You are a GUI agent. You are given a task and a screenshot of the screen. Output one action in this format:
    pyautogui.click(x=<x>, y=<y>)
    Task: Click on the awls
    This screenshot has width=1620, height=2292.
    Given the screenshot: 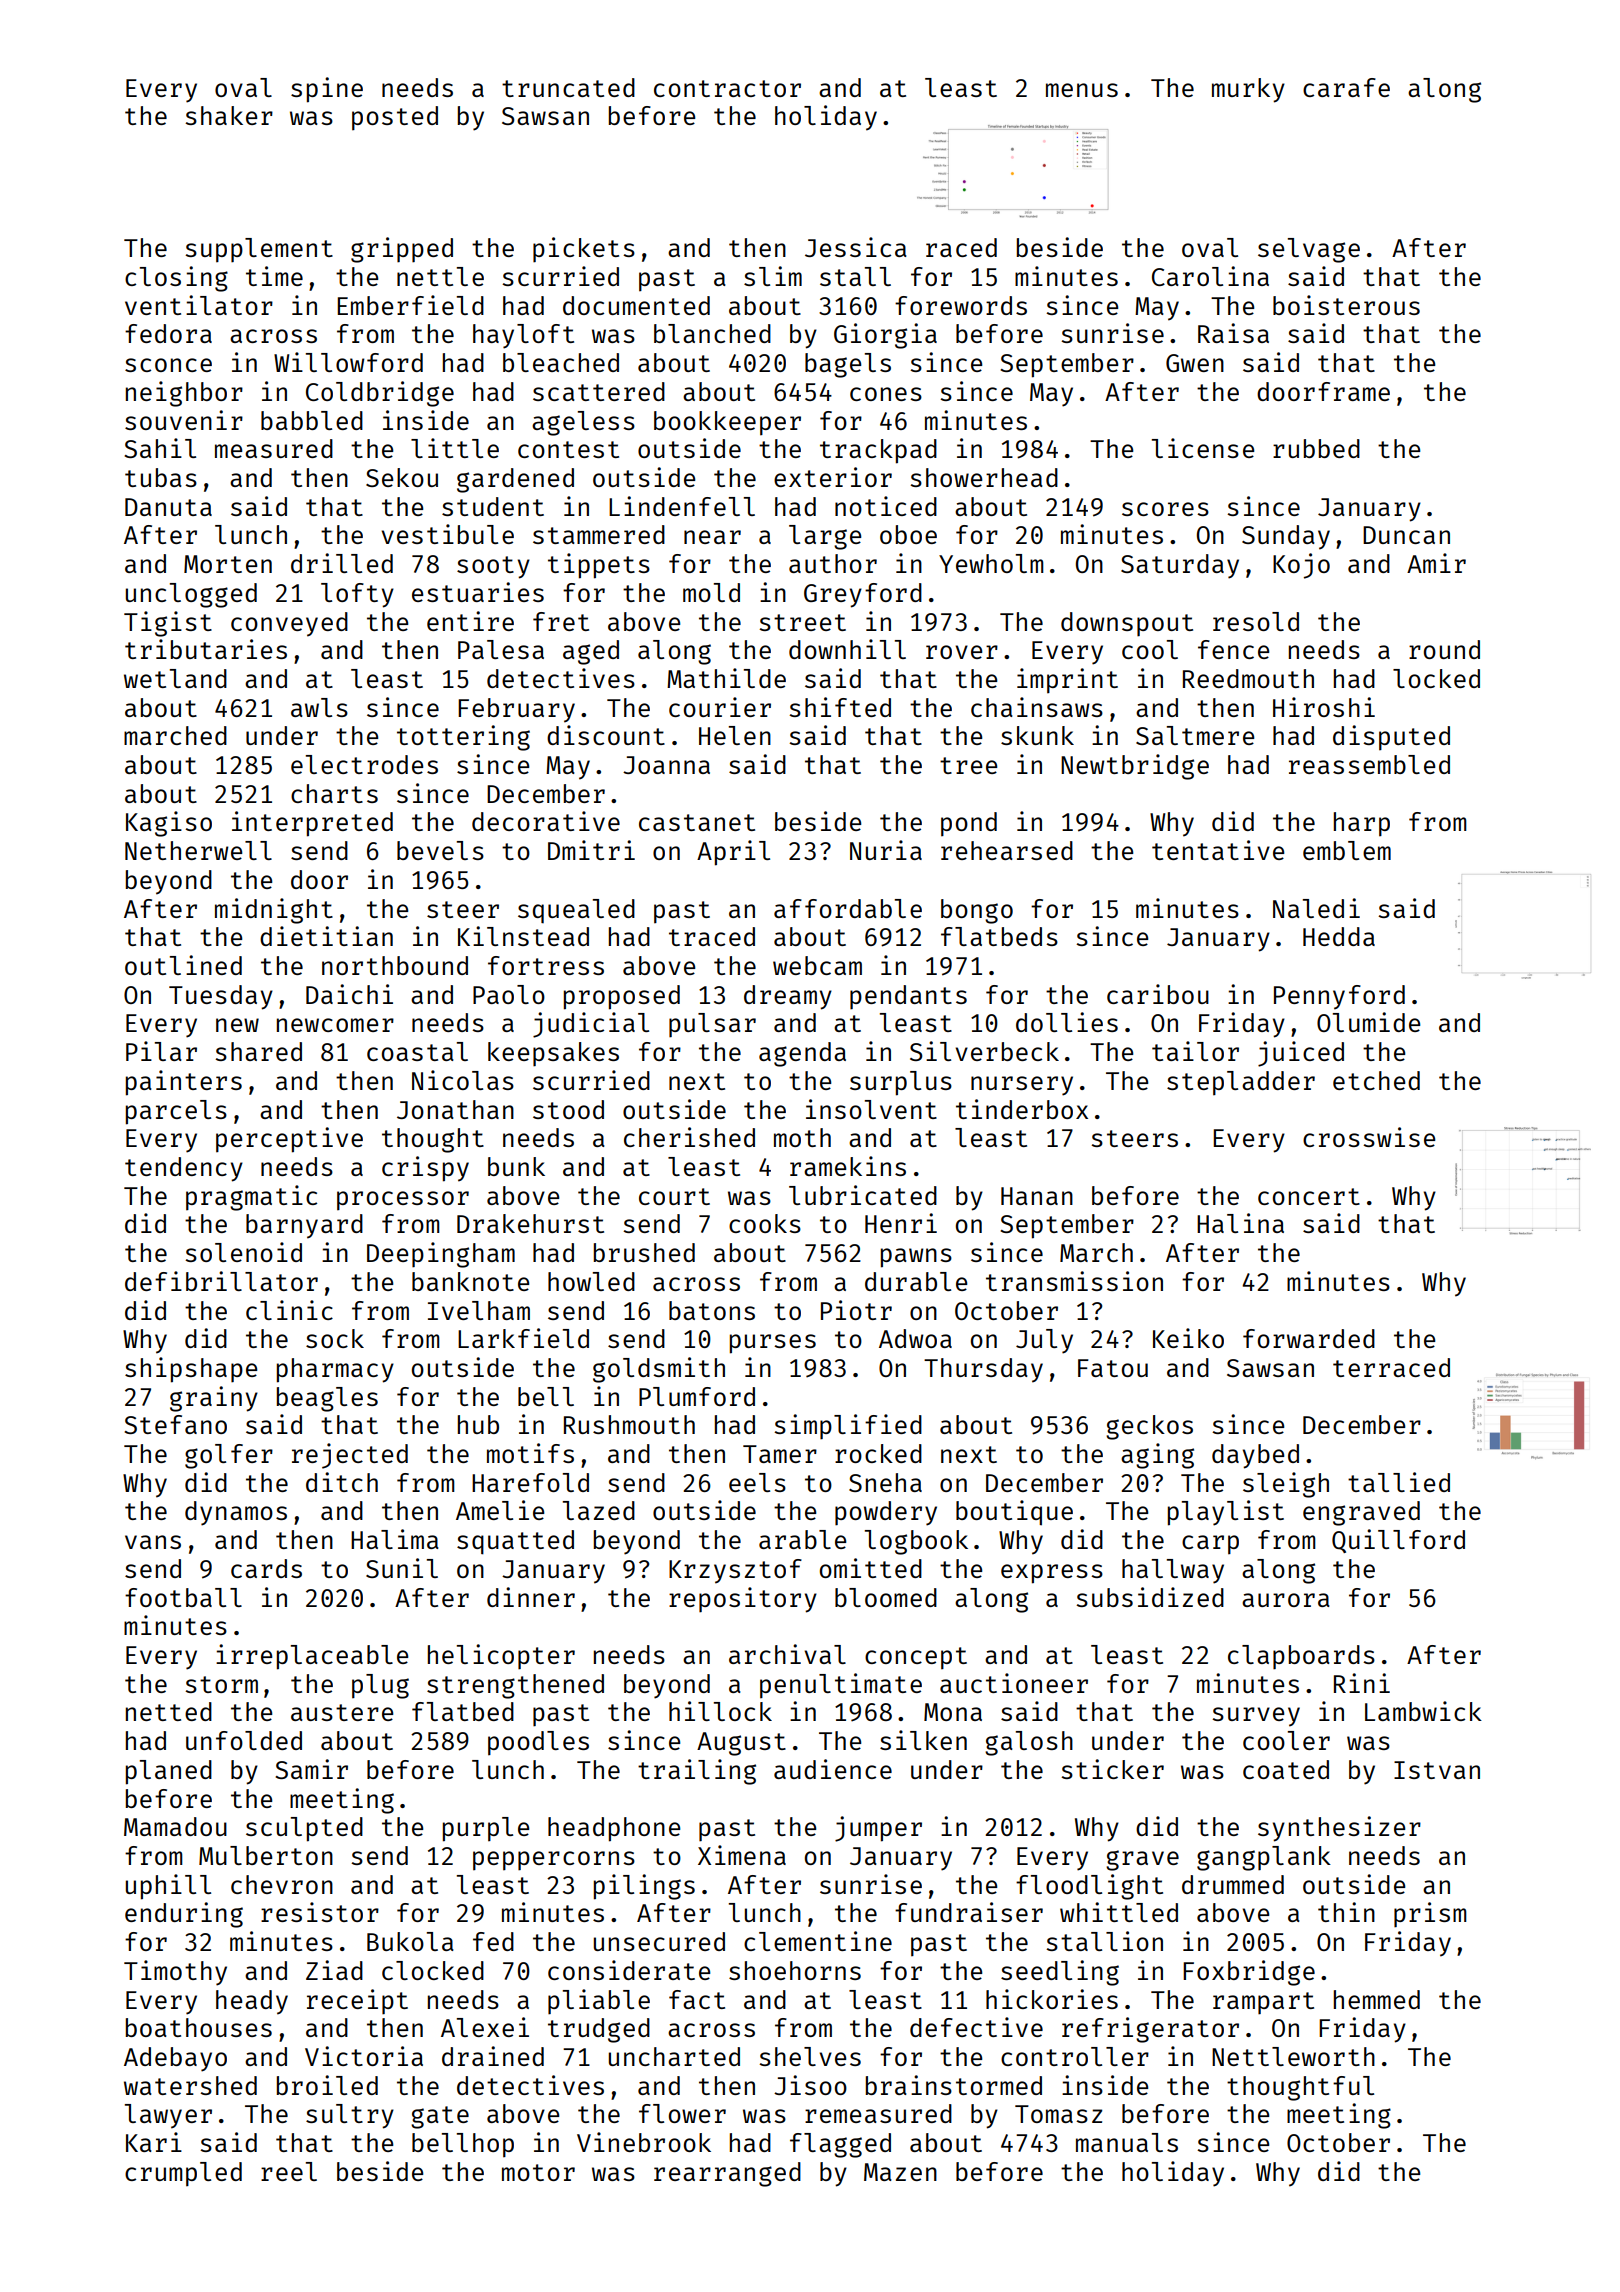 What is the action you would take?
    pyautogui.click(x=319, y=707)
